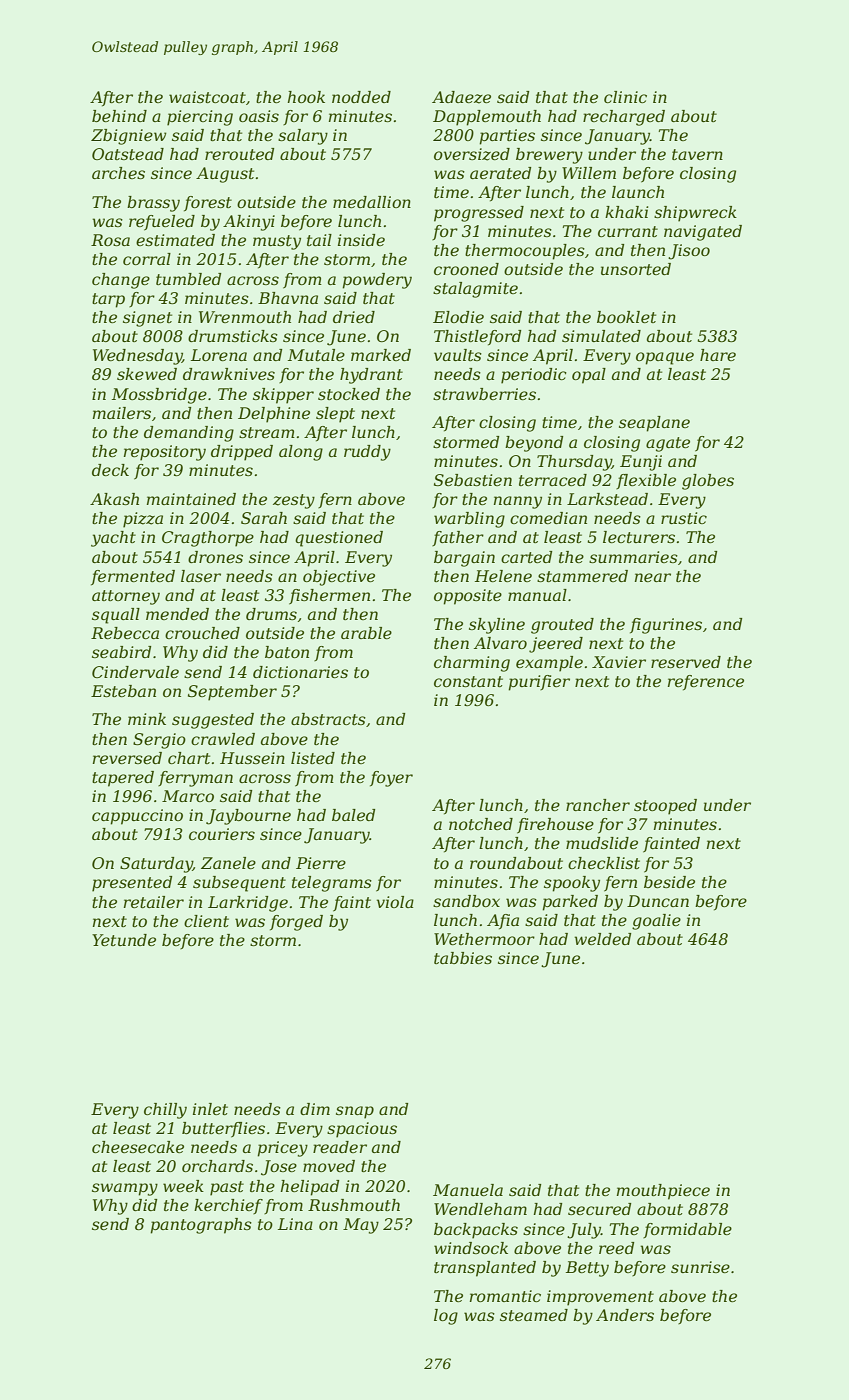 This screenshot has width=849, height=1400. What do you see at coordinates (656, 922) in the screenshot?
I see `goalie` at bounding box center [656, 922].
